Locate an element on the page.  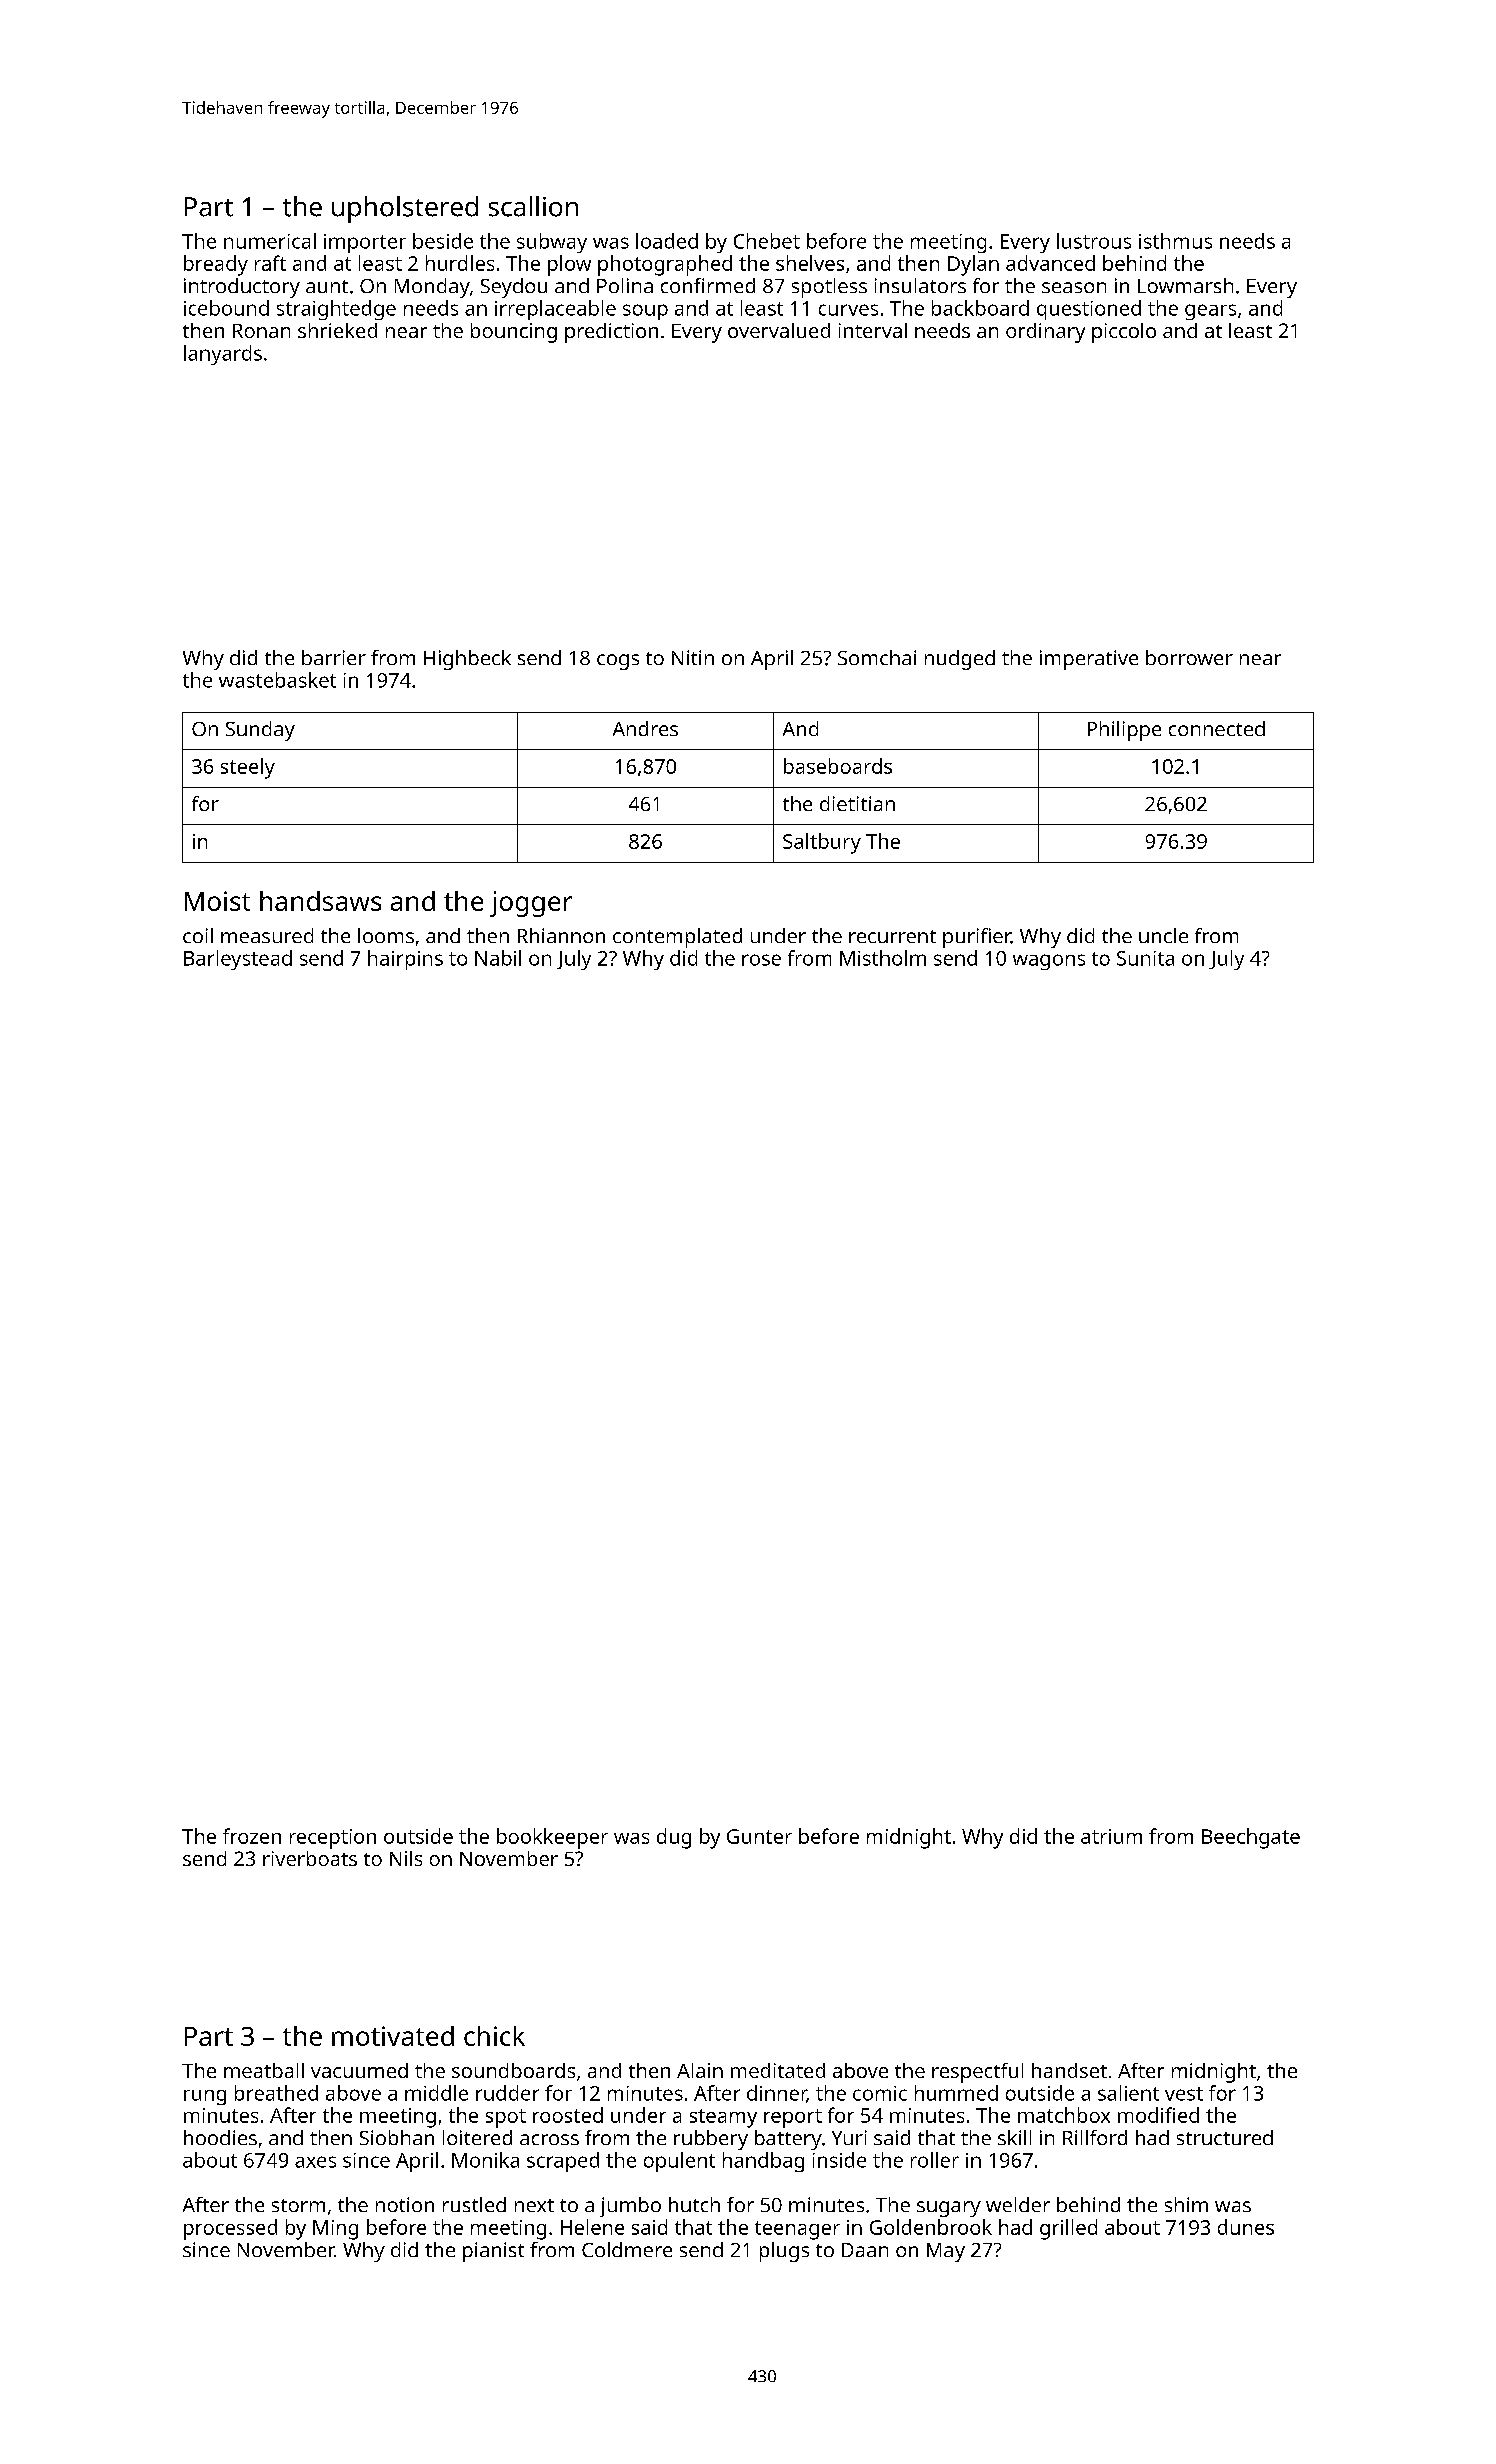
uncle is located at coordinates (1163, 935).
